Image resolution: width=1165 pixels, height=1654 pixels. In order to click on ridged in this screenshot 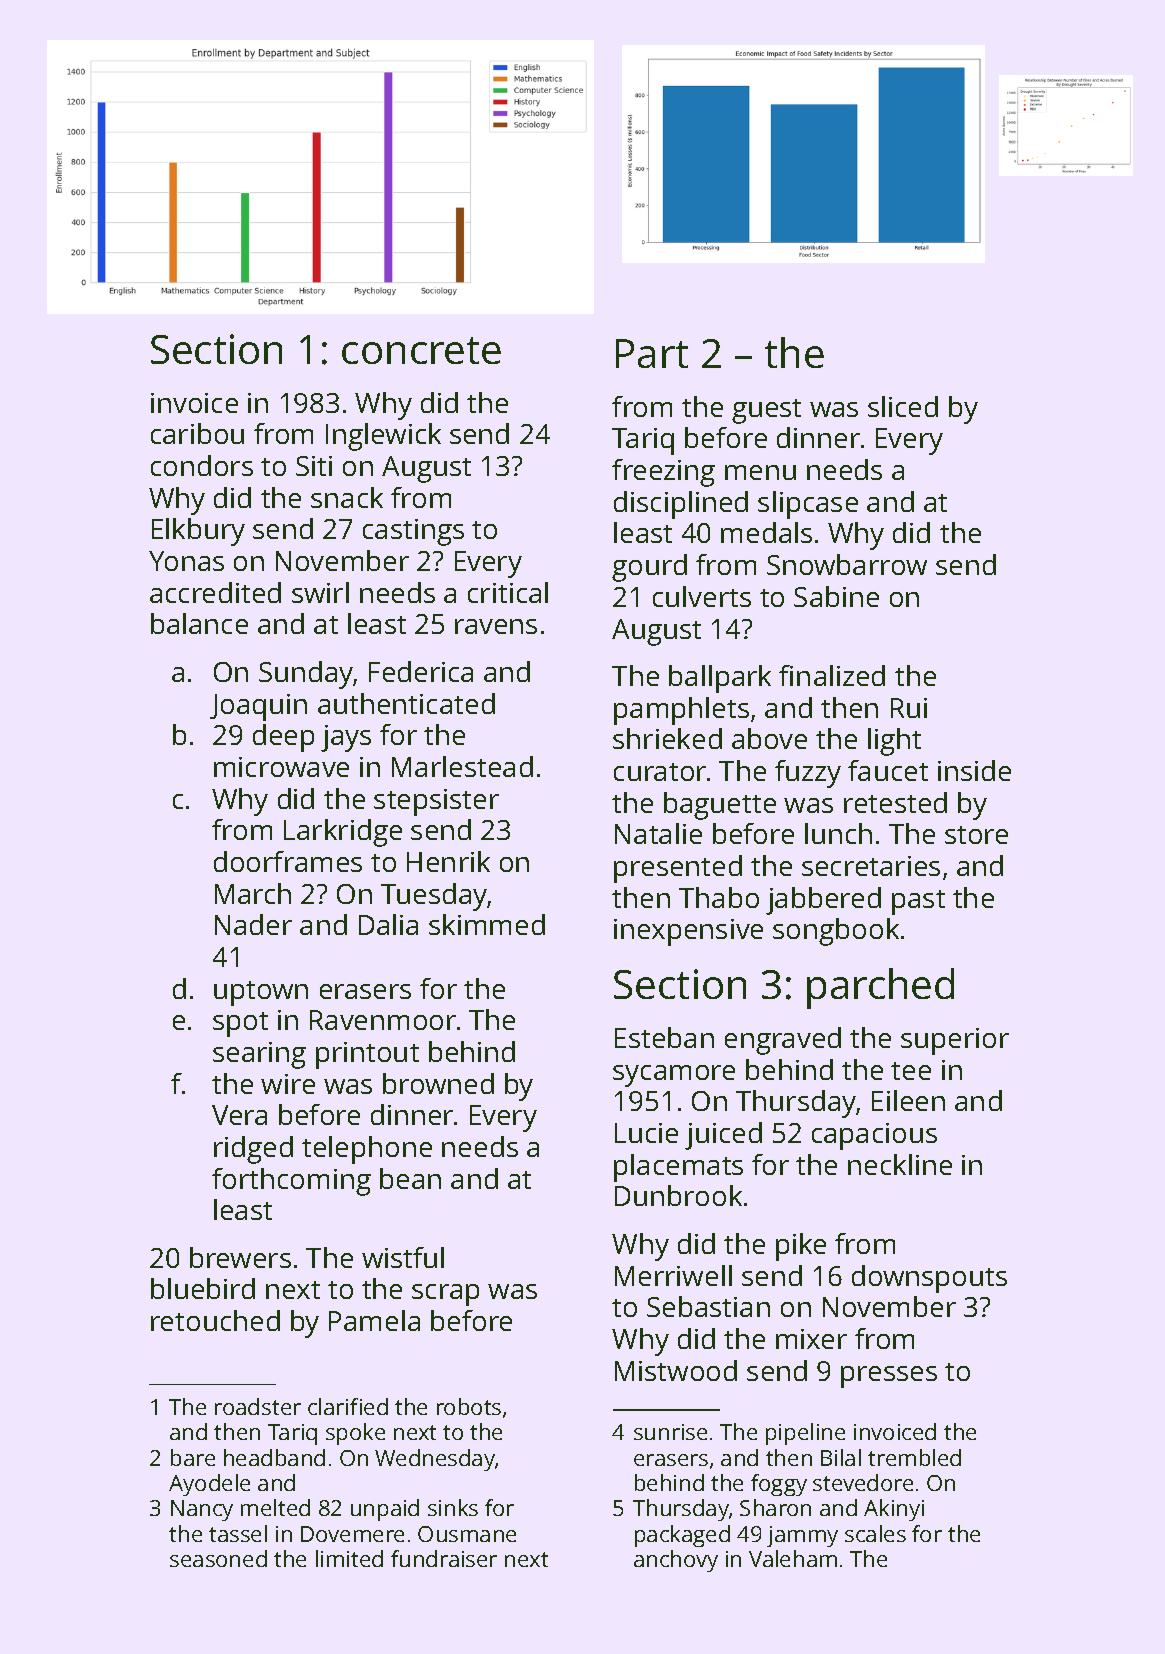, I will do `click(253, 1150)`.
